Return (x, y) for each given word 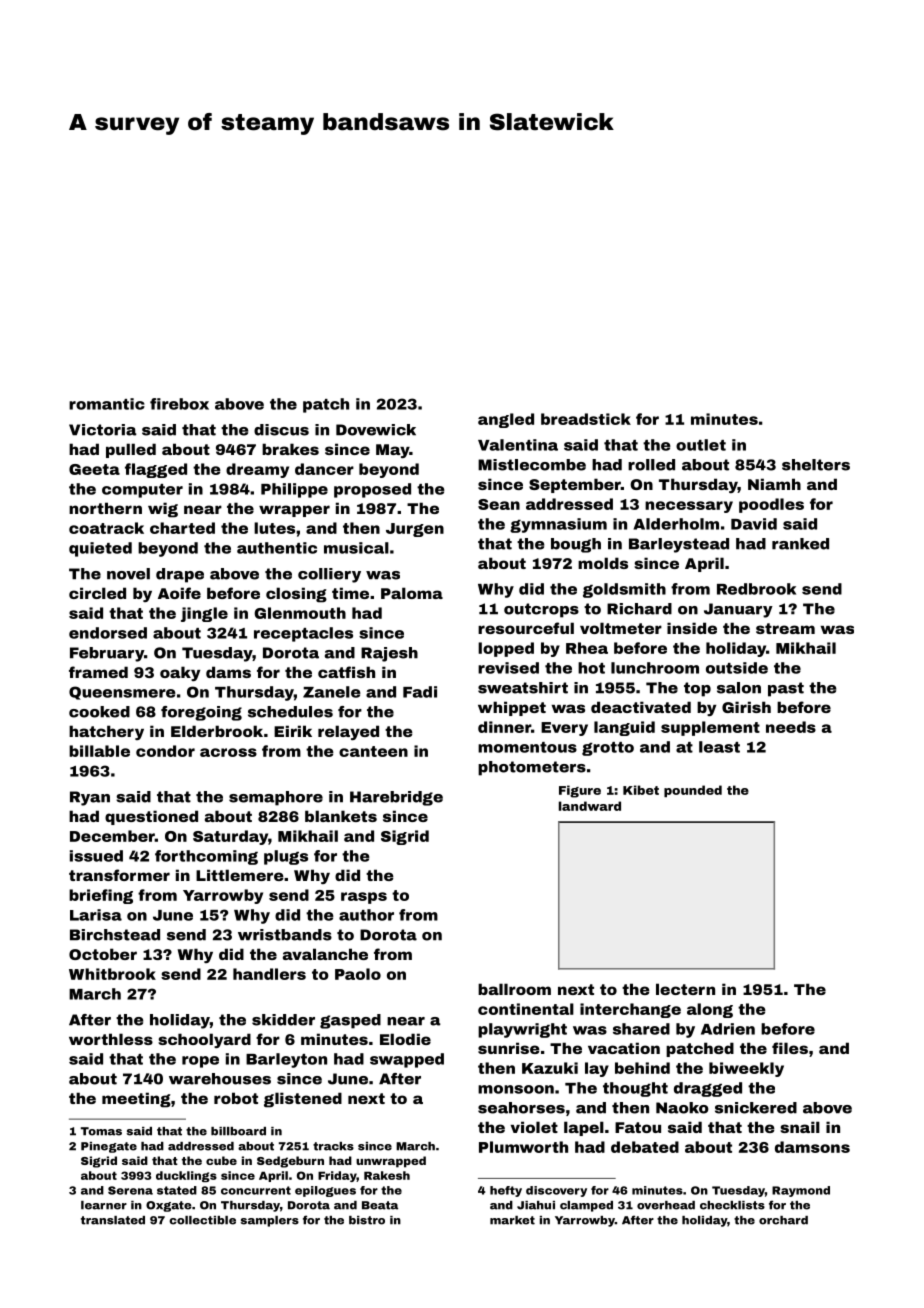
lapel (584, 1128)
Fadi (420, 692)
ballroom (514, 989)
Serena (130, 1190)
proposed (372, 490)
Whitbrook (112, 974)
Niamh (774, 484)
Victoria (103, 430)
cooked (99, 712)
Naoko (682, 1108)
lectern (685, 989)
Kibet (641, 790)
